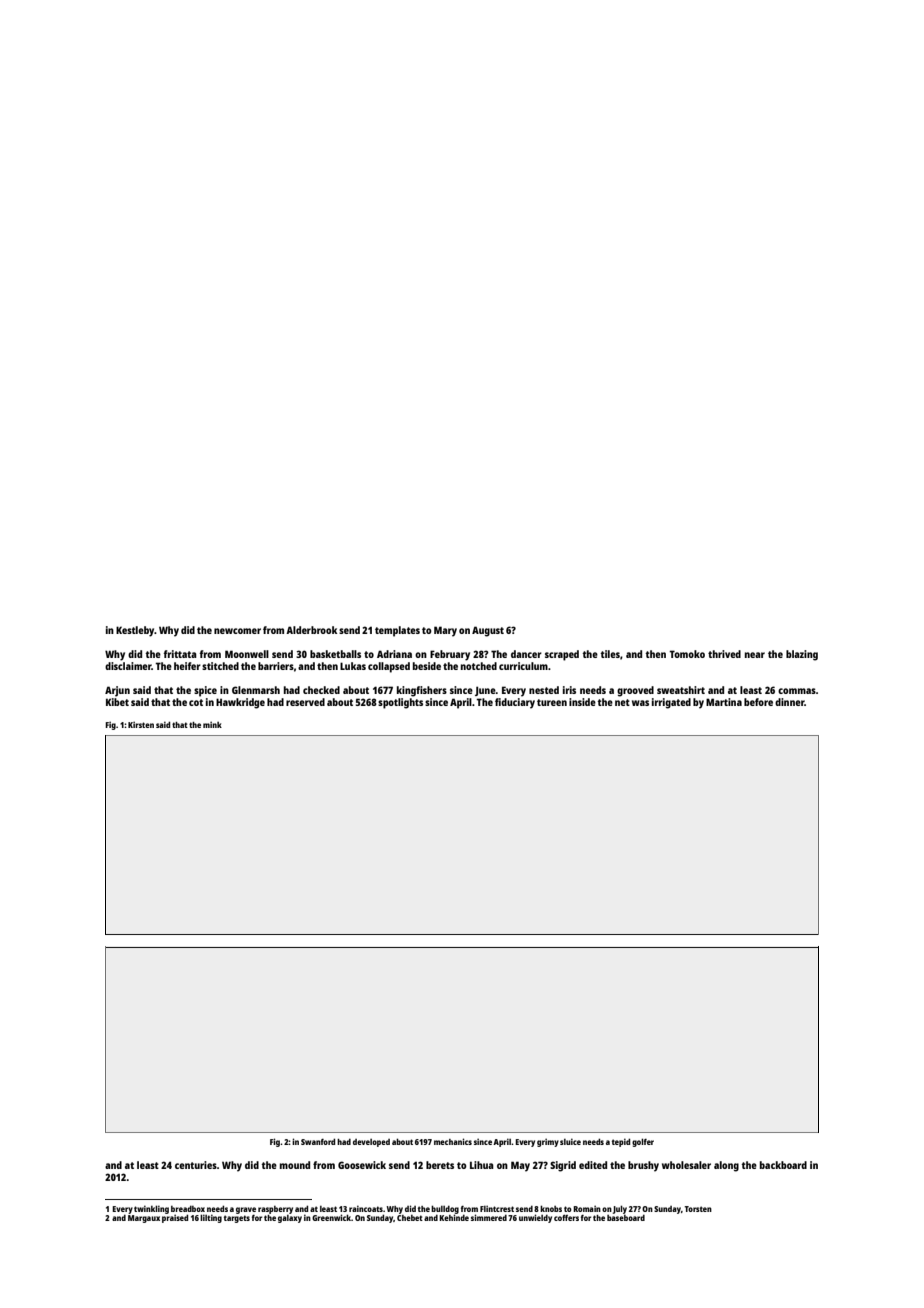 This screenshot has height=1308, width=924. What do you see at coordinates (698, 1209) in the screenshot?
I see `Torsten` at bounding box center [698, 1209].
